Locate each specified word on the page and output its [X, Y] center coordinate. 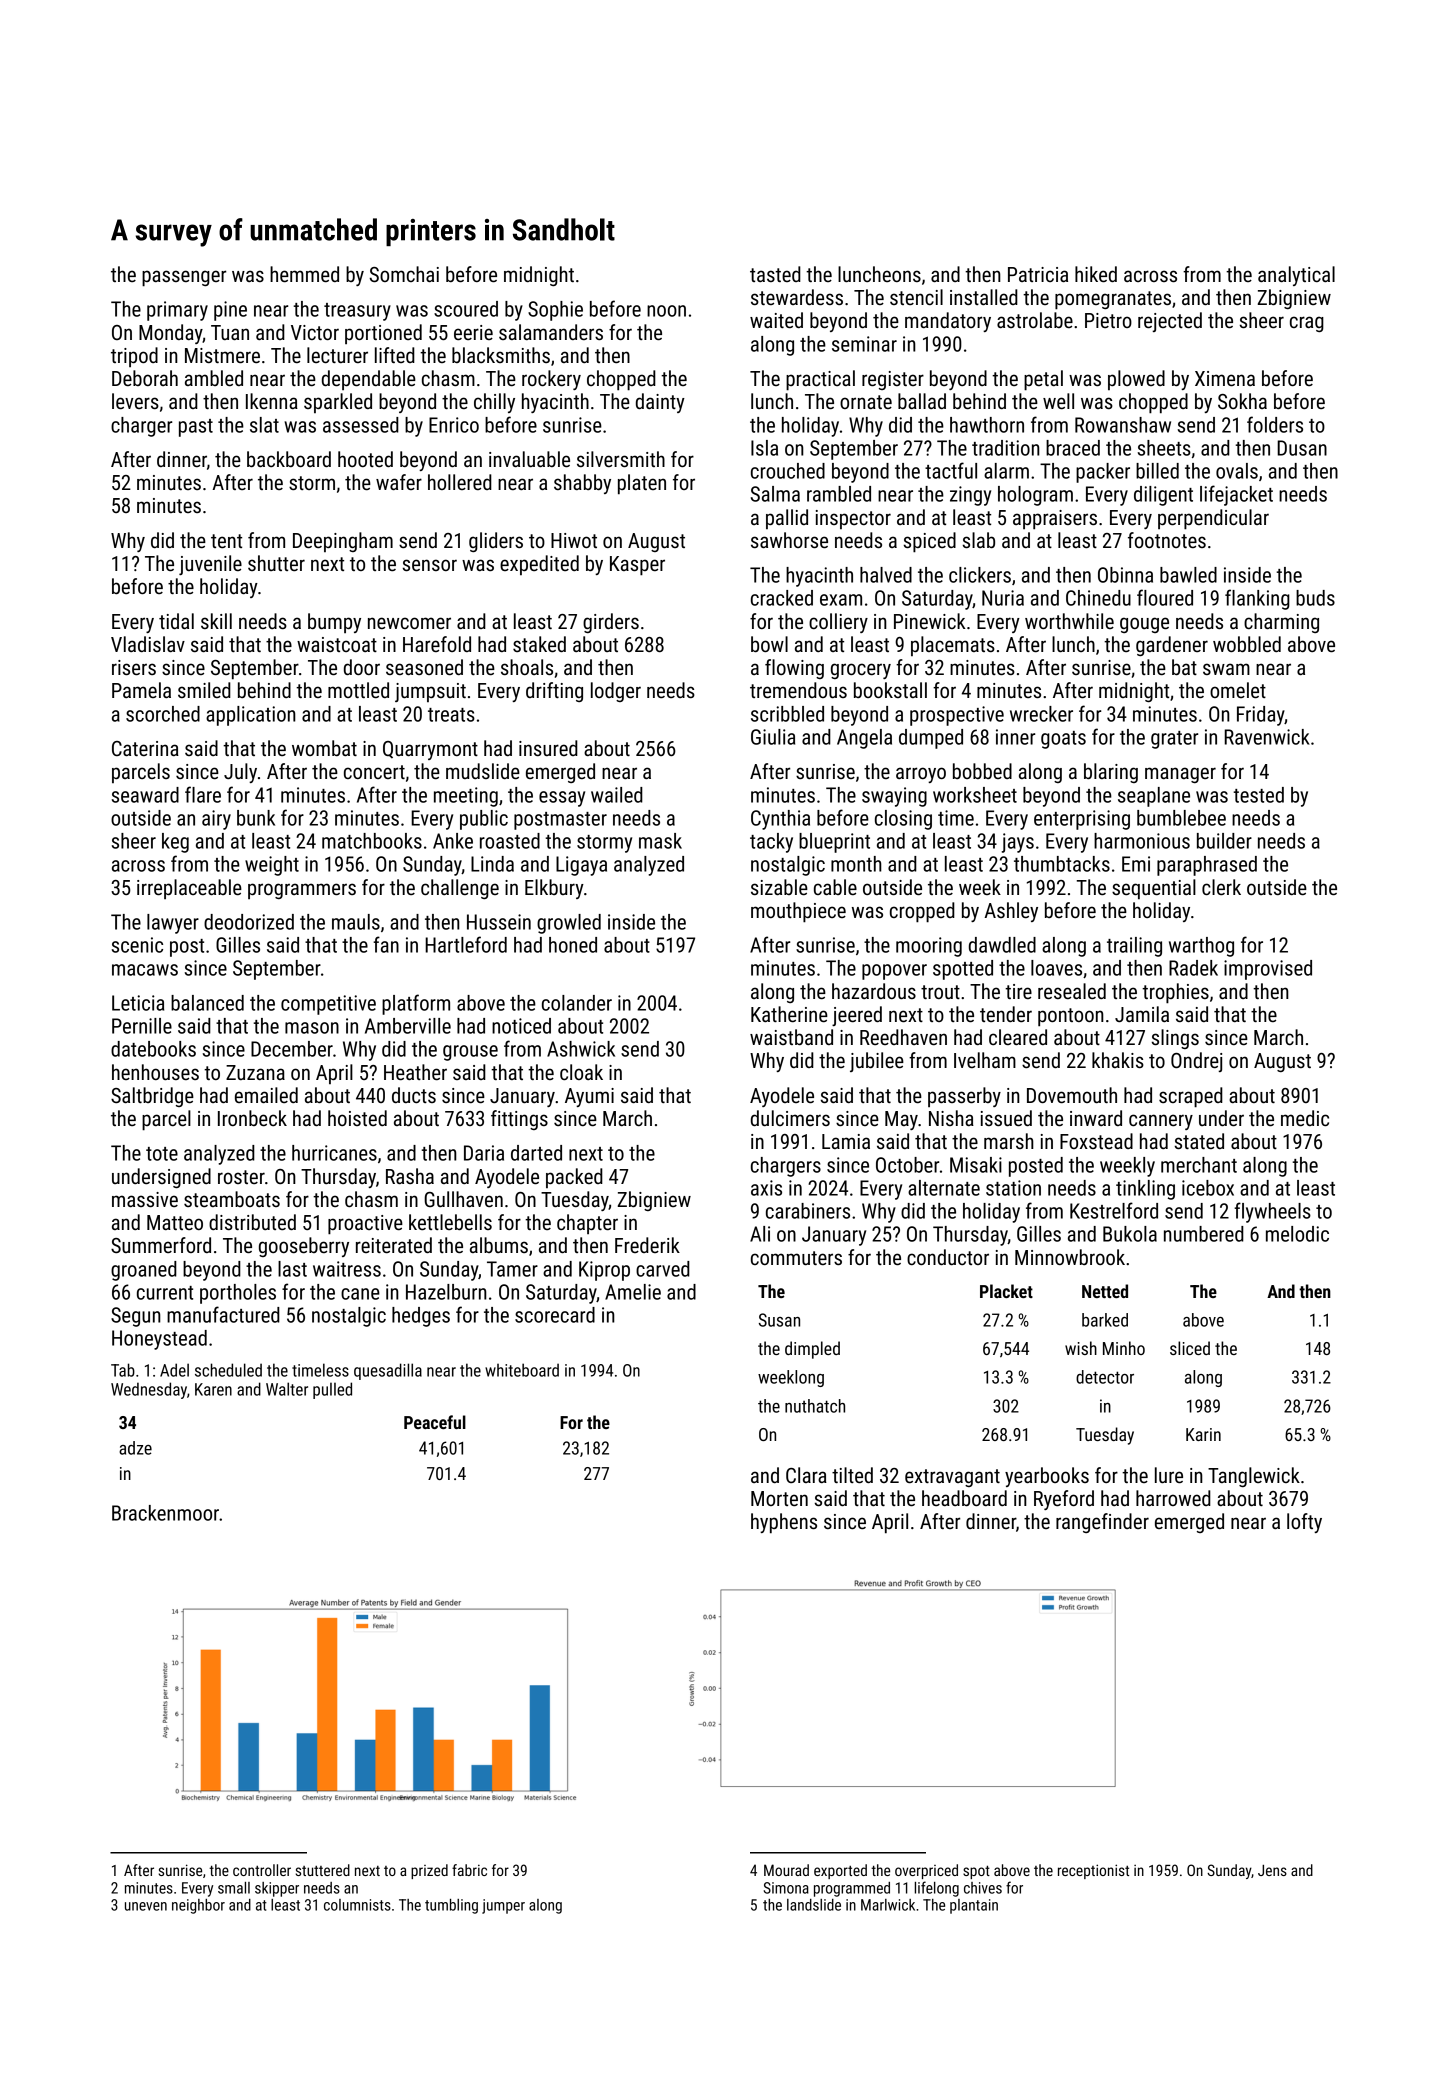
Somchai [404, 274]
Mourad [786, 1870]
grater [1174, 740]
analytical [1296, 276]
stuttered [323, 1870]
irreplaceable [189, 889]
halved [886, 575]
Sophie [555, 311]
